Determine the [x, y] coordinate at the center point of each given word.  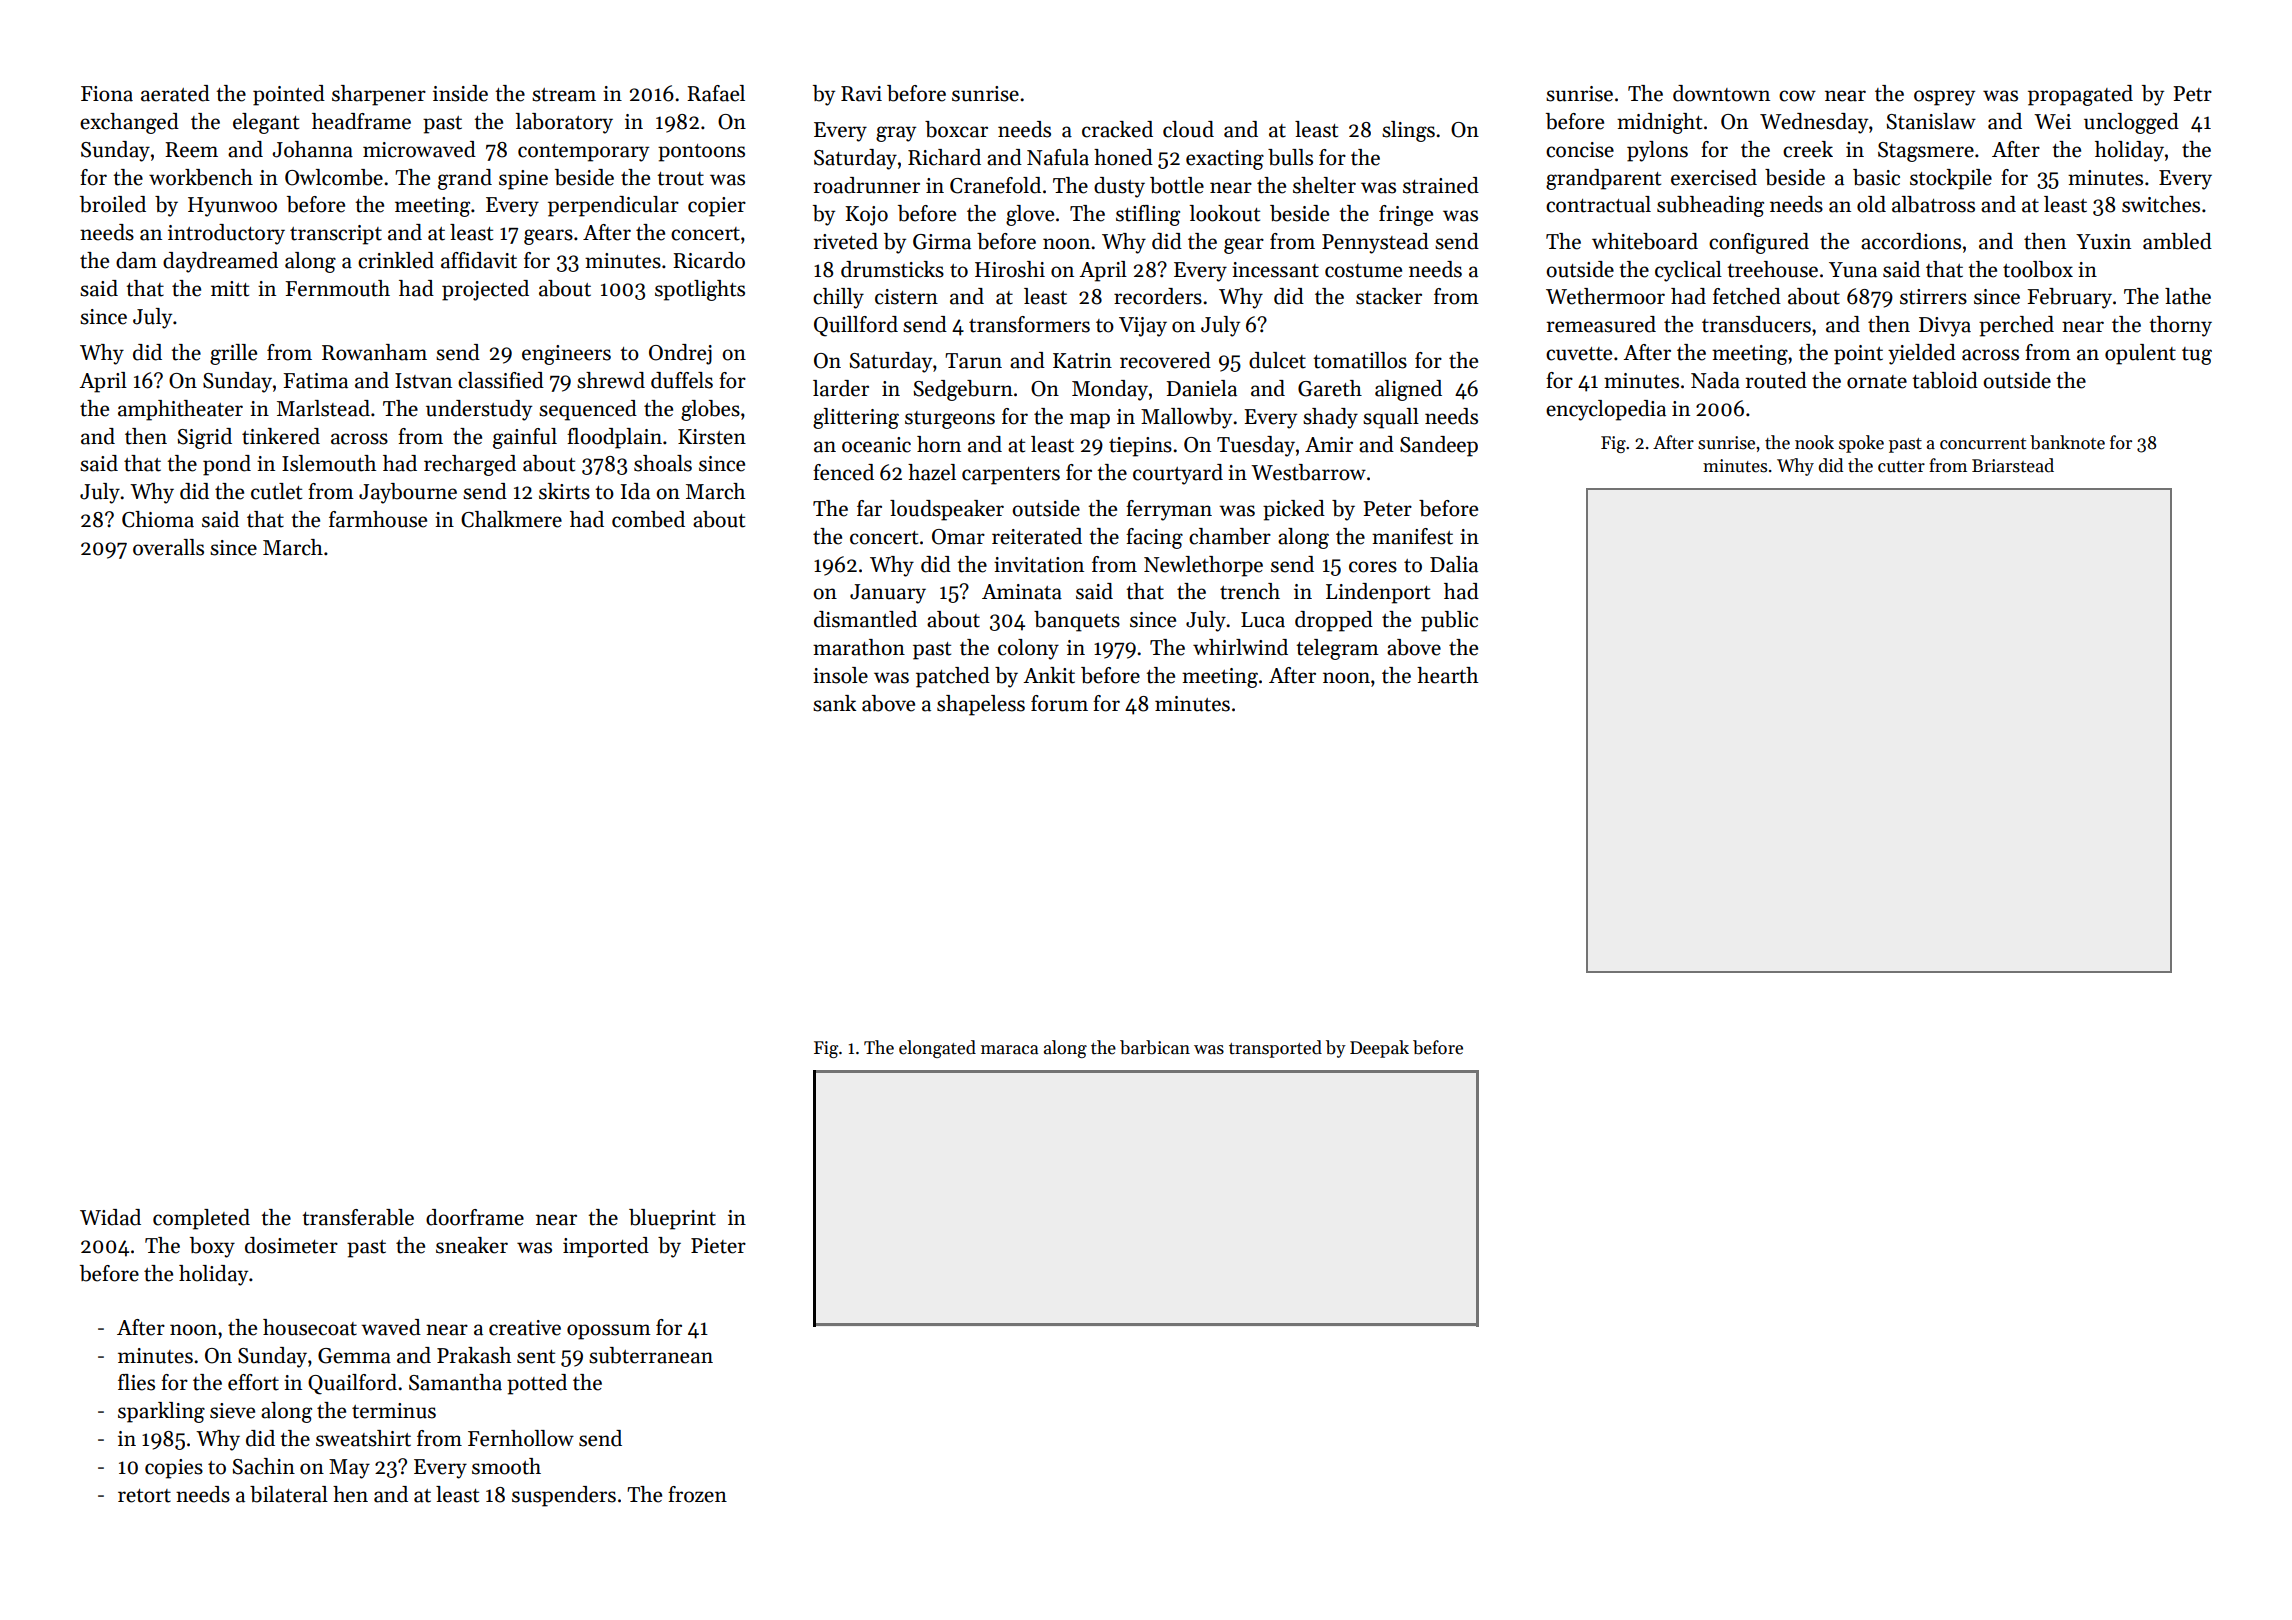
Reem [191, 150]
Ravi [861, 94]
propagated [2080, 95]
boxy [212, 1247]
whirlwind [1240, 647]
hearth [1447, 675]
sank [834, 703]
